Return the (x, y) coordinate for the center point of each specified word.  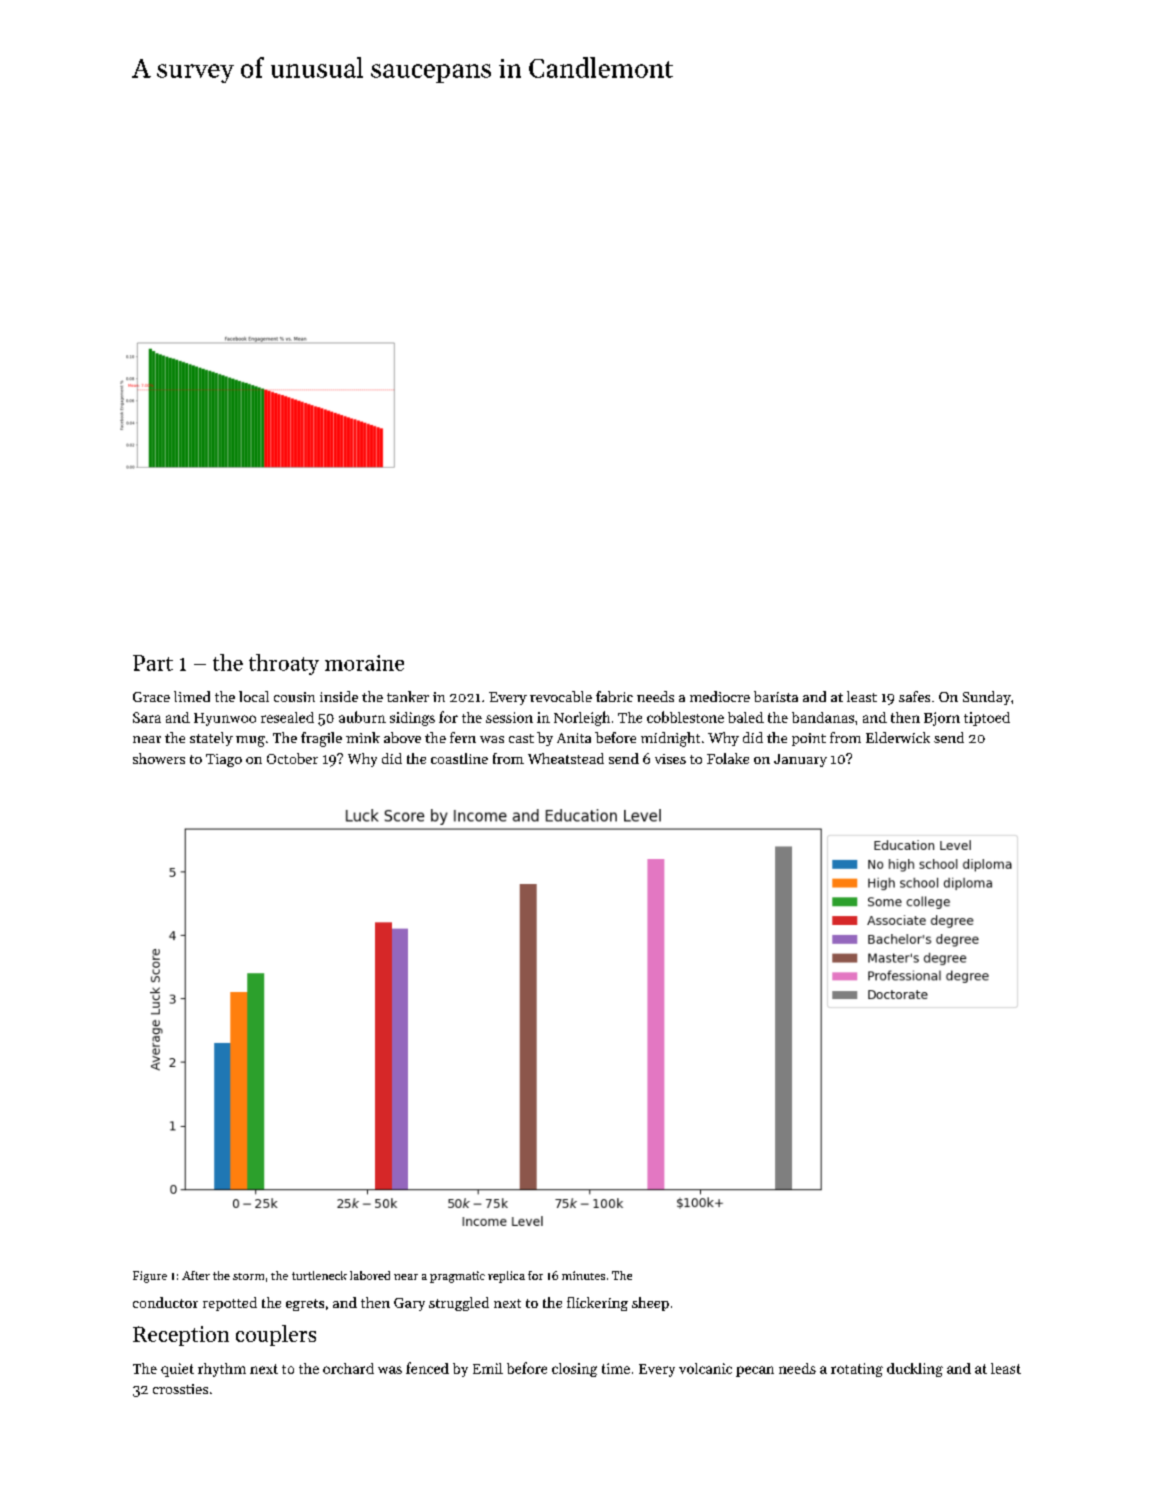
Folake (728, 758)
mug (250, 741)
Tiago (224, 760)
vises (670, 759)
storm (248, 1276)
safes (914, 696)
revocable (561, 696)
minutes (583, 1275)
